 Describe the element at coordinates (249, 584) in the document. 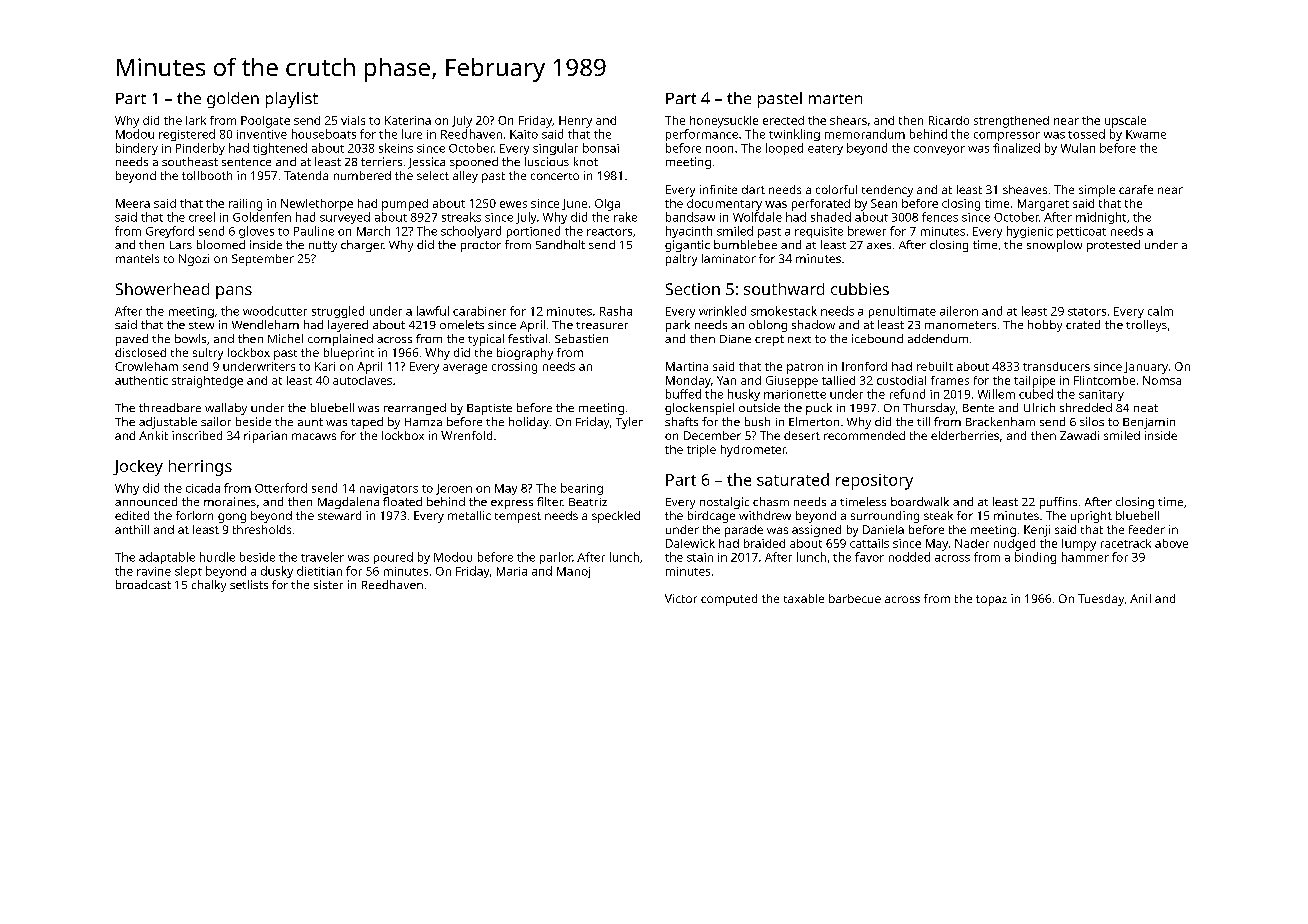

I see `setlists` at that location.
